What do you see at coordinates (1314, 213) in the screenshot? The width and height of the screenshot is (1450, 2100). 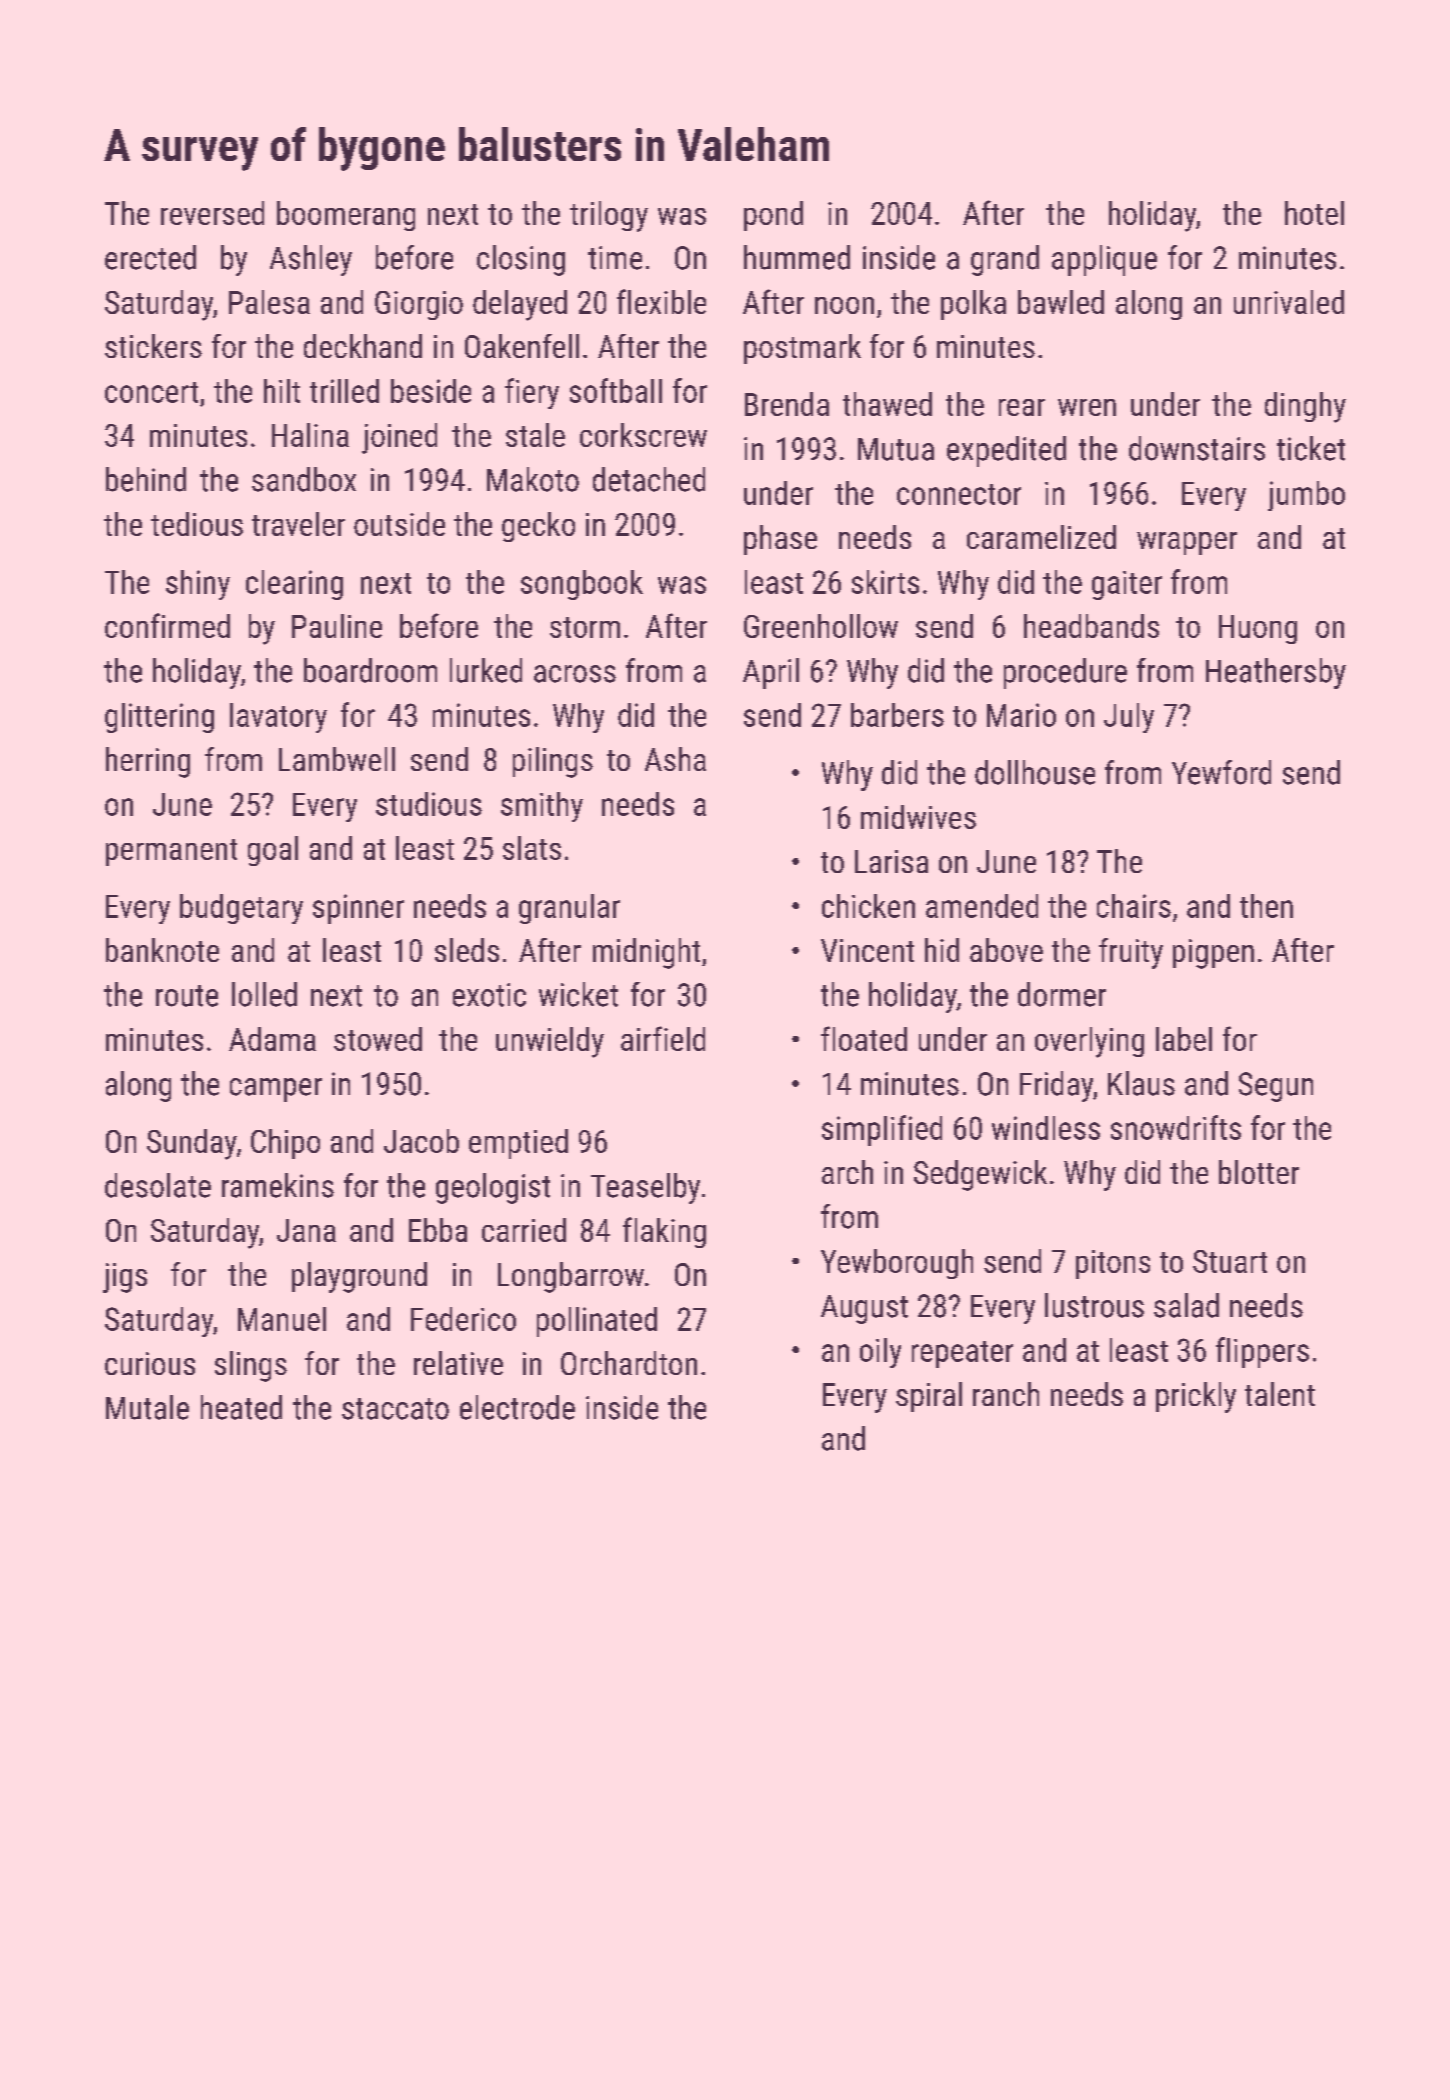 I see `hotel` at bounding box center [1314, 213].
